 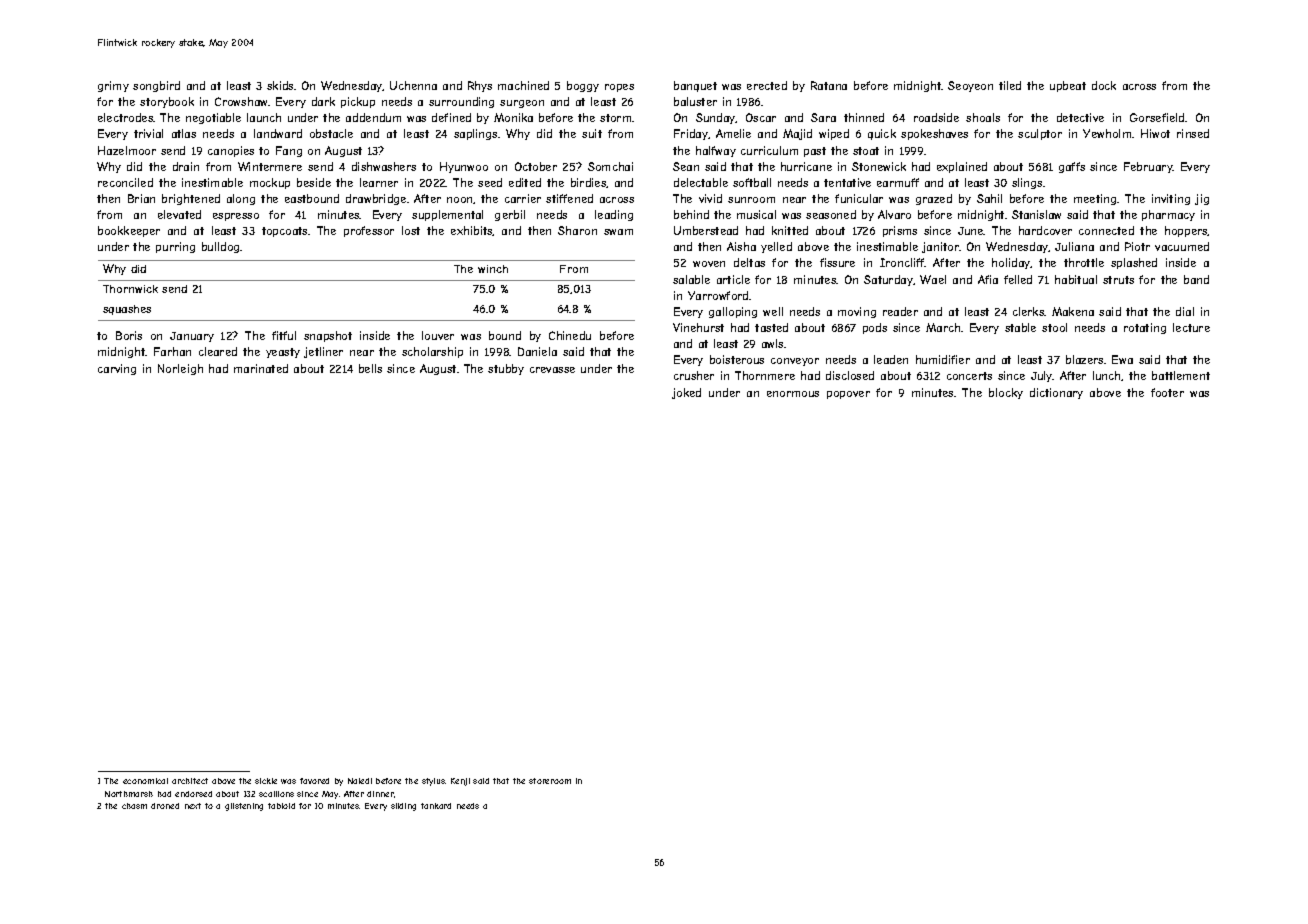 What do you see at coordinates (145, 781) in the page?
I see `economical` at bounding box center [145, 781].
